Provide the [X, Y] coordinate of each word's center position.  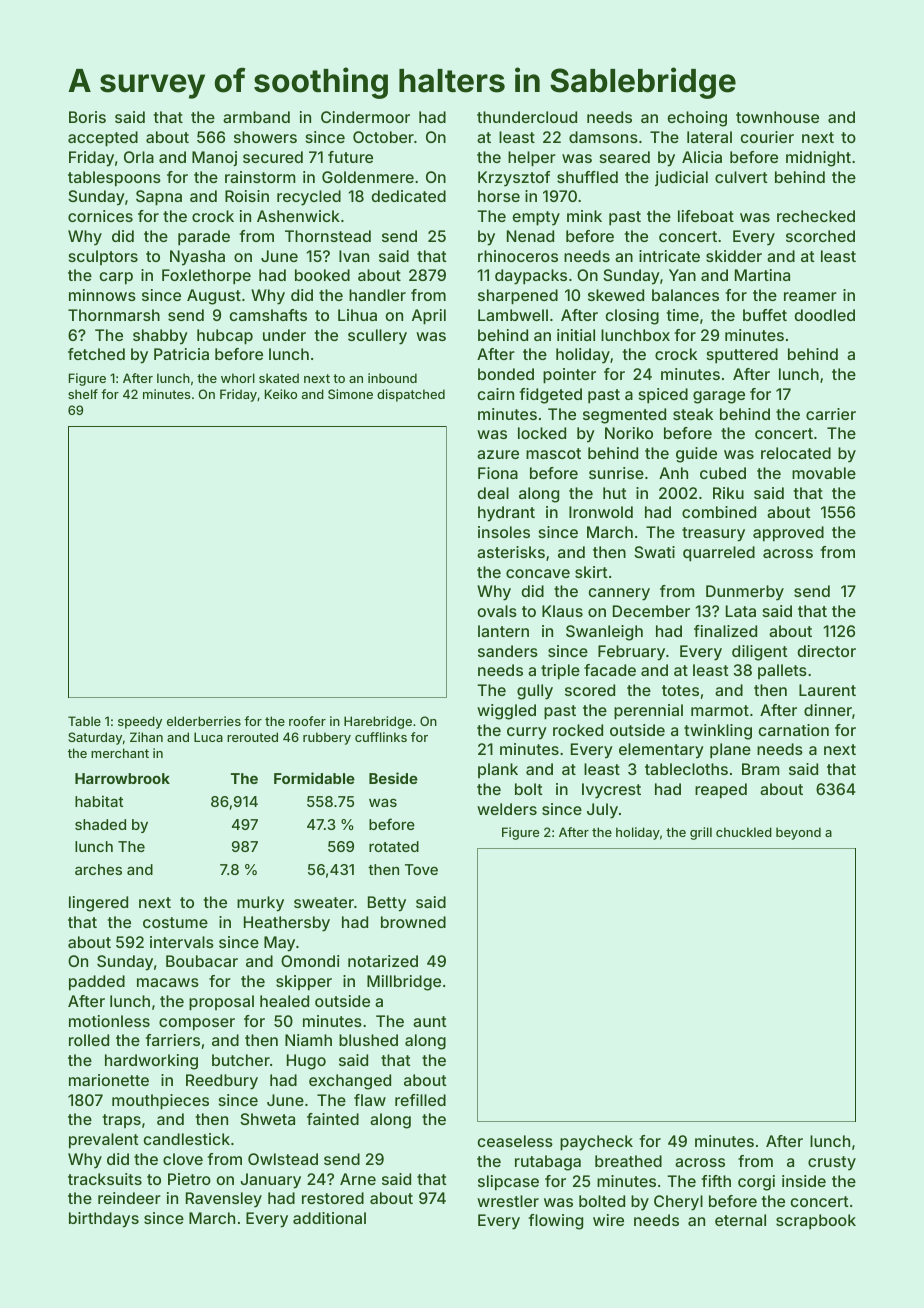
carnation [794, 730]
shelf [83, 394]
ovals [497, 611]
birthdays [104, 1220]
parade [204, 238]
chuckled [744, 832]
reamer [810, 296]
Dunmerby [745, 593]
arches [98, 869]
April [429, 317]
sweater [324, 902]
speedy [140, 722]
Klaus [562, 611]
